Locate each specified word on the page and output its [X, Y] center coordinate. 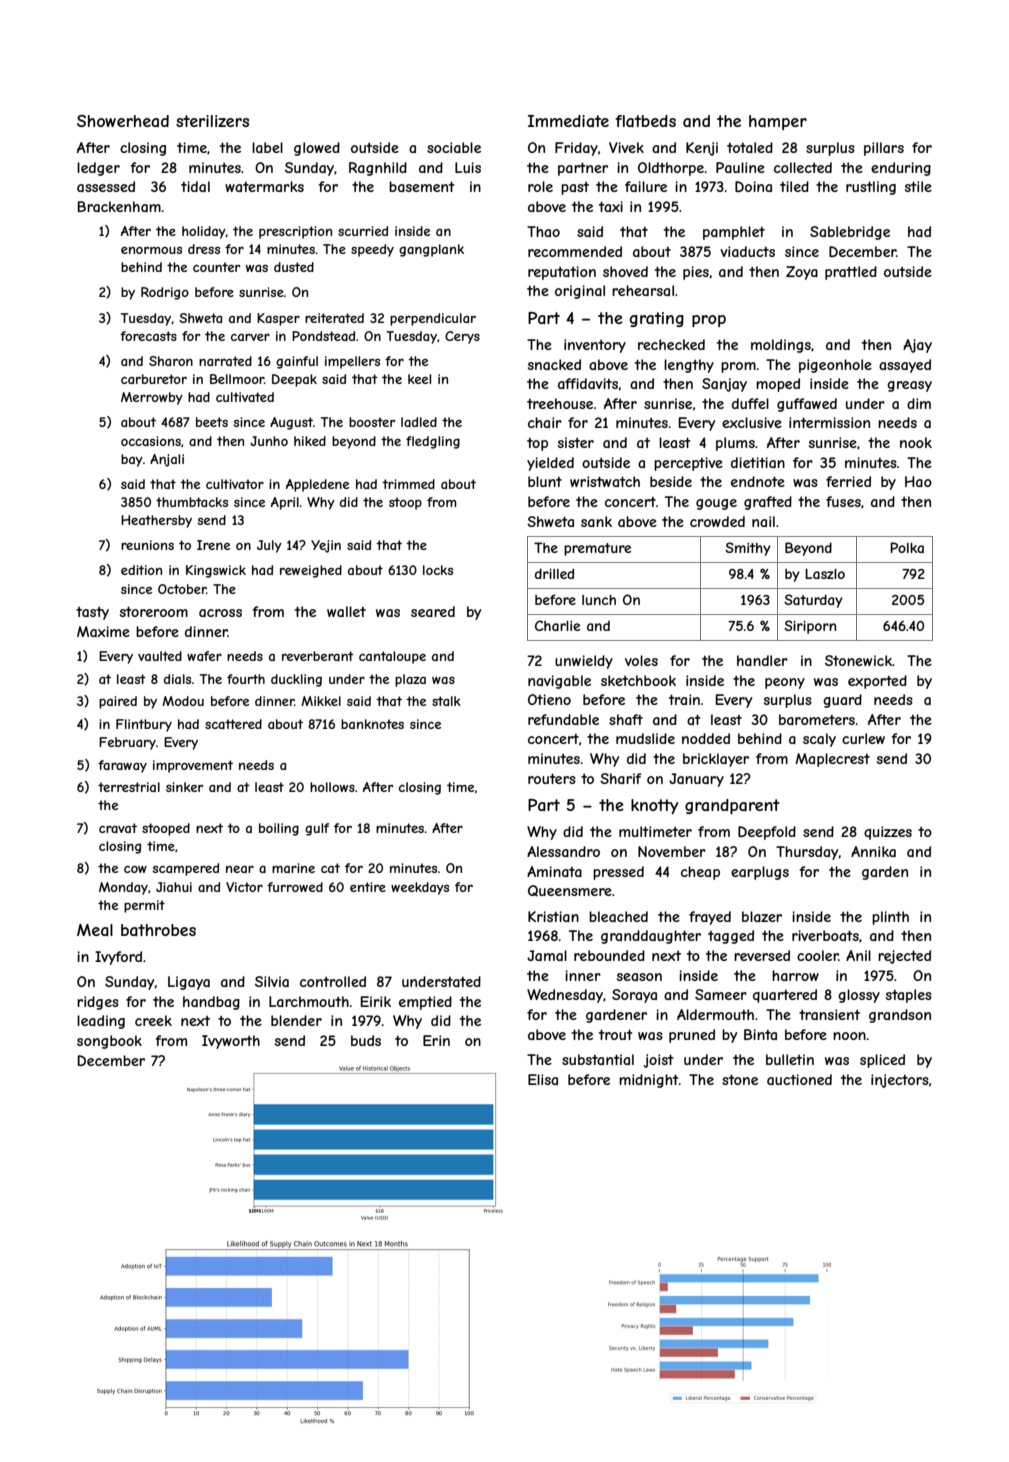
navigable [559, 682]
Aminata [554, 871]
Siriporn [810, 627]
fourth [246, 679]
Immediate [568, 121]
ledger [98, 169]
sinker [185, 787]
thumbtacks [192, 502]
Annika [873, 851]
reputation [562, 273]
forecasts [148, 336]
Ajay [917, 346]
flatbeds [645, 121]
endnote [758, 481]
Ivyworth [231, 1042]
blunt [545, 481]
